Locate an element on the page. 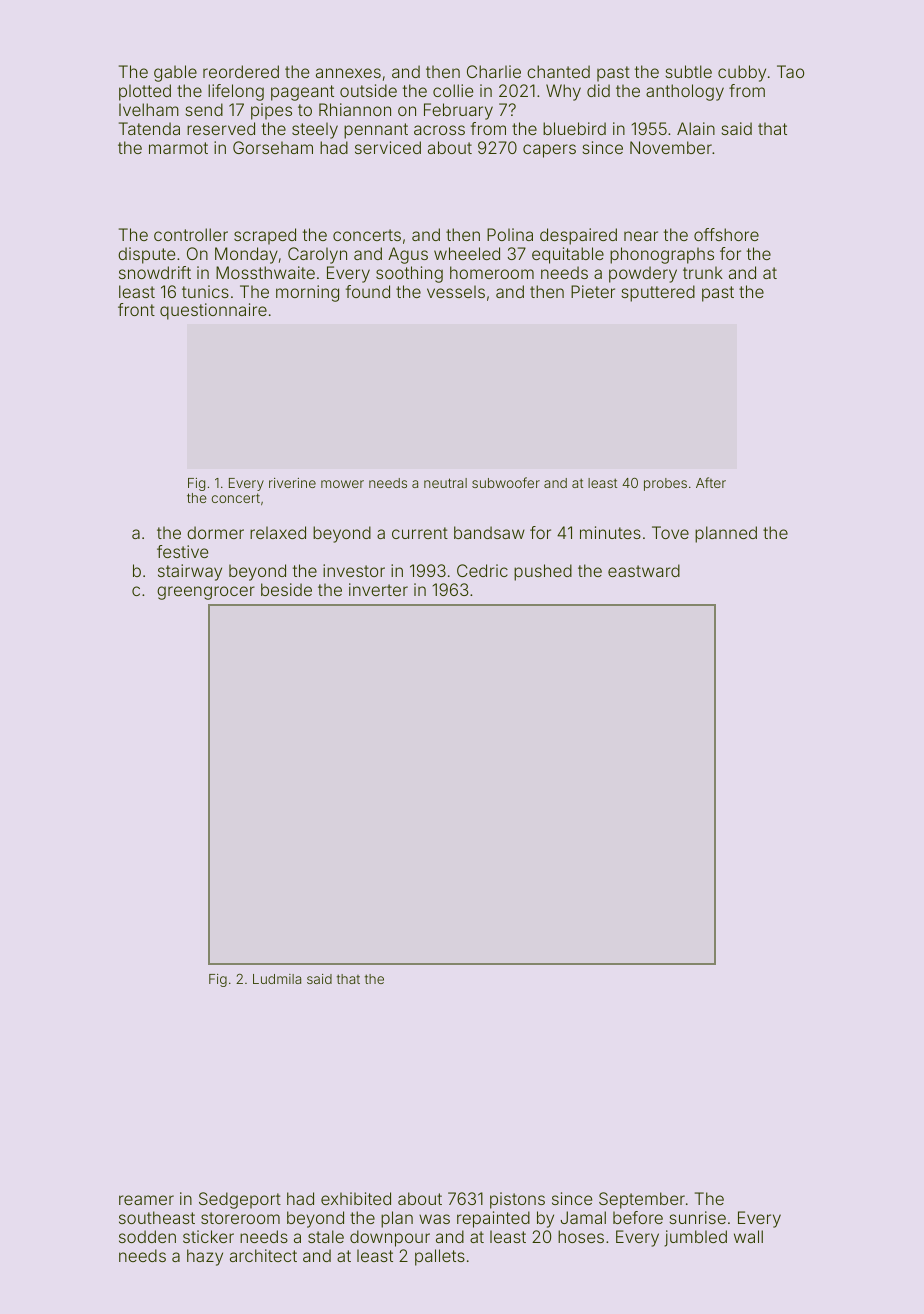 The width and height of the image is (924, 1314). eastward is located at coordinates (644, 570).
